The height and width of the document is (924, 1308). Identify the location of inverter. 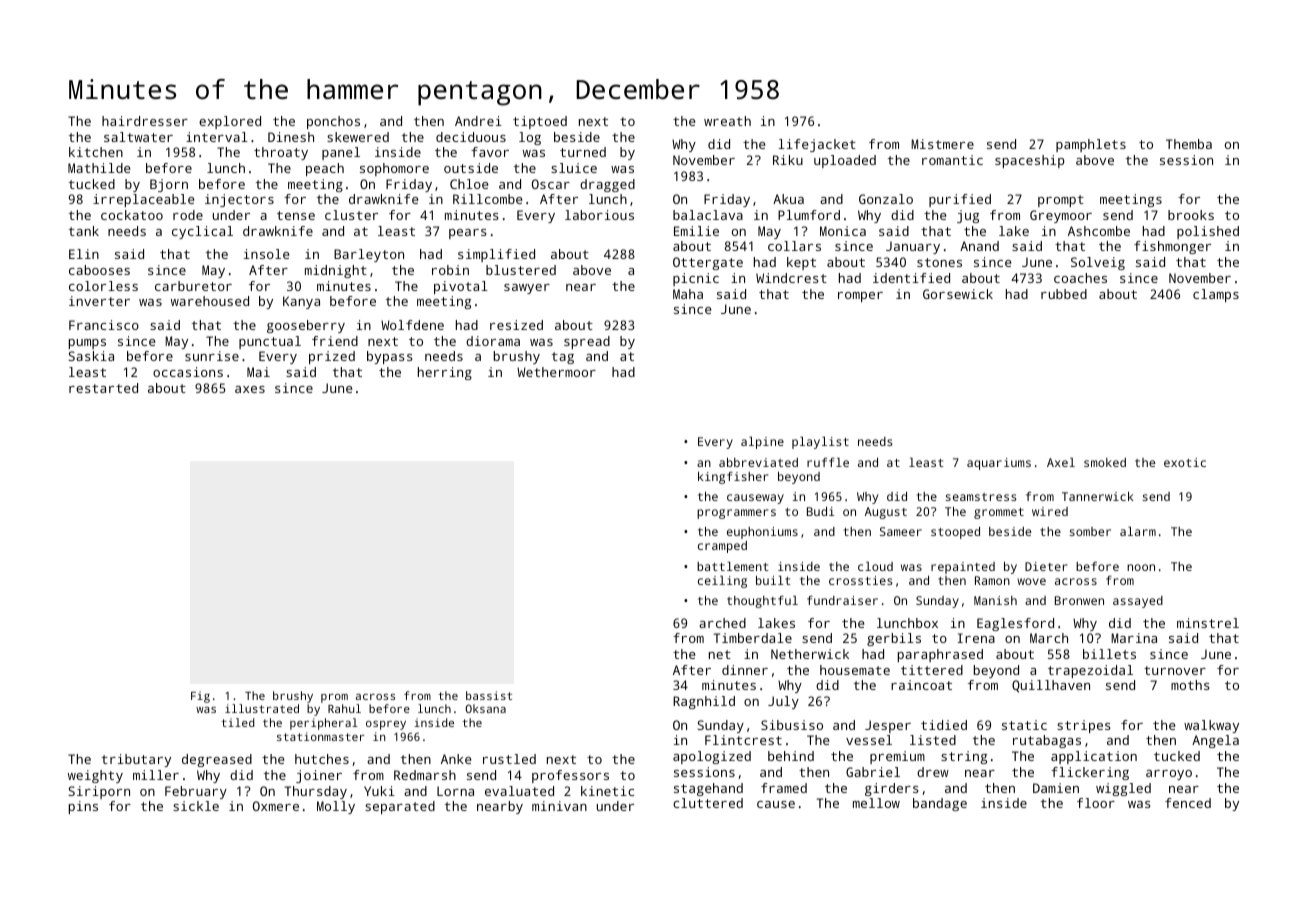
(99, 301).
